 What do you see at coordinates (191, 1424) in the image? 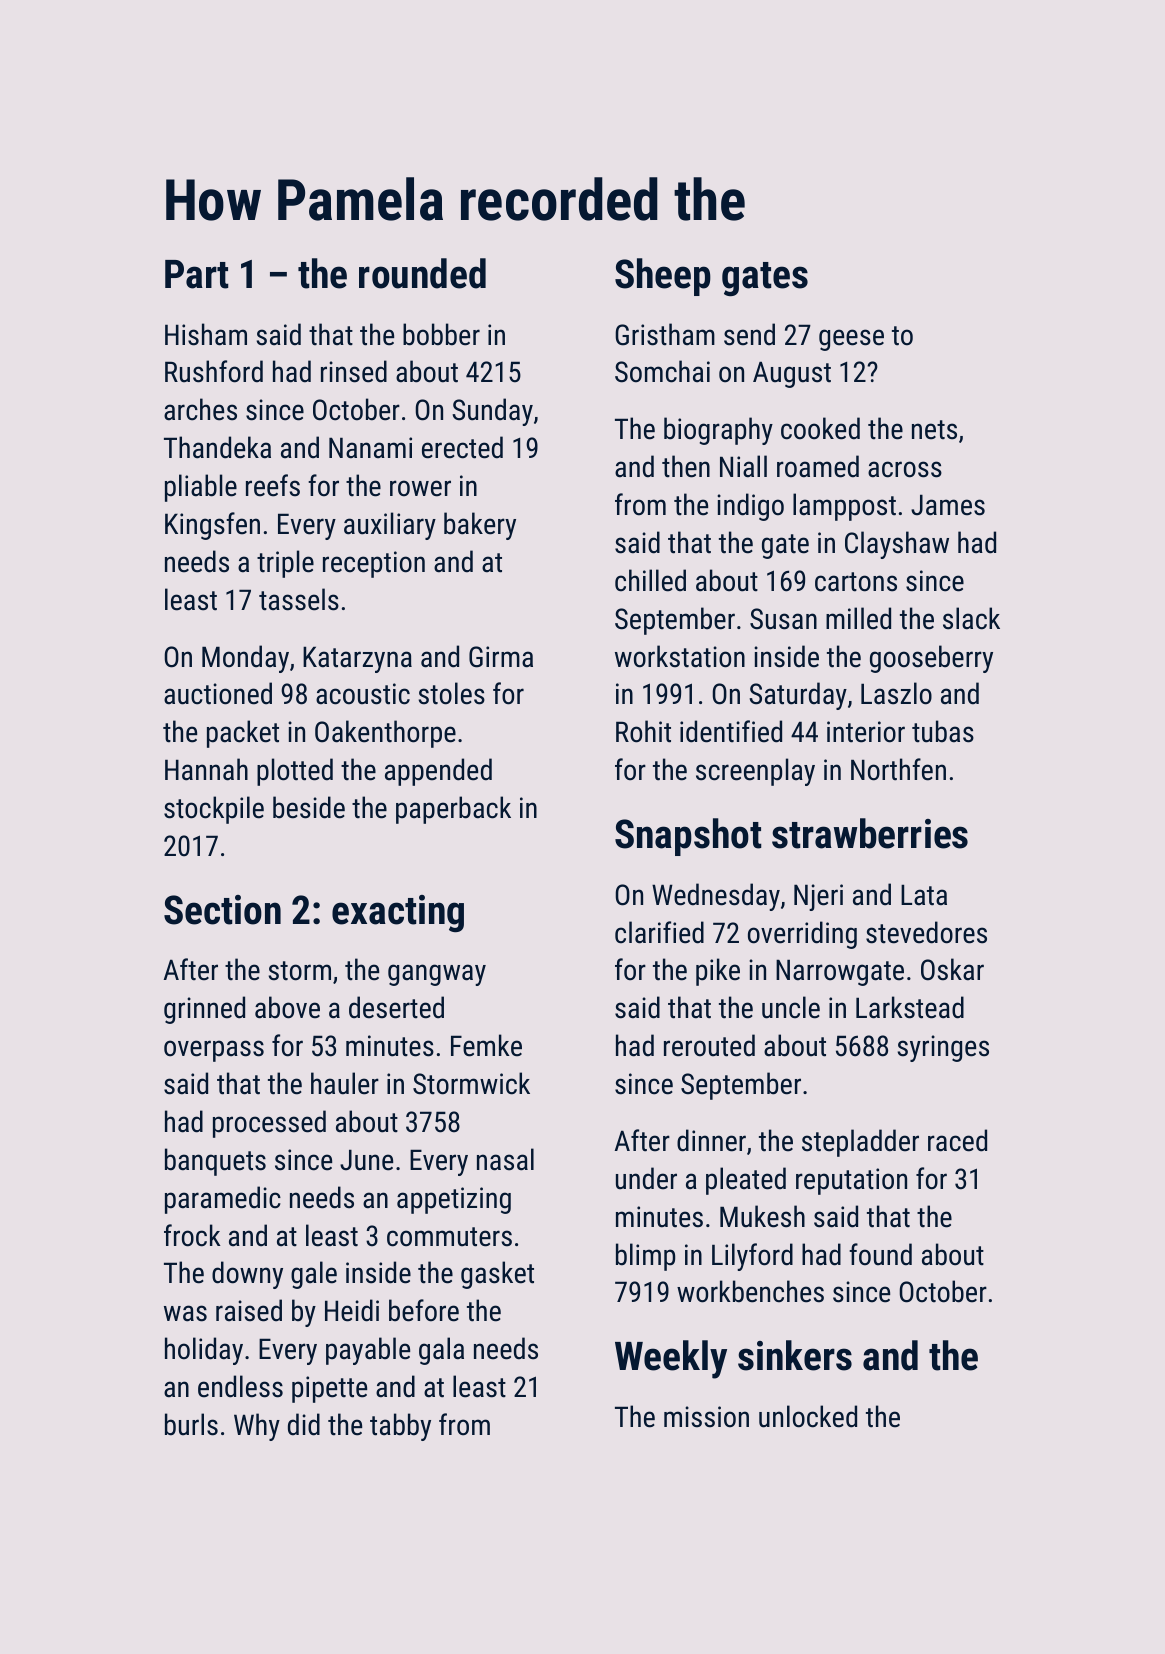
I see `burls` at bounding box center [191, 1424].
